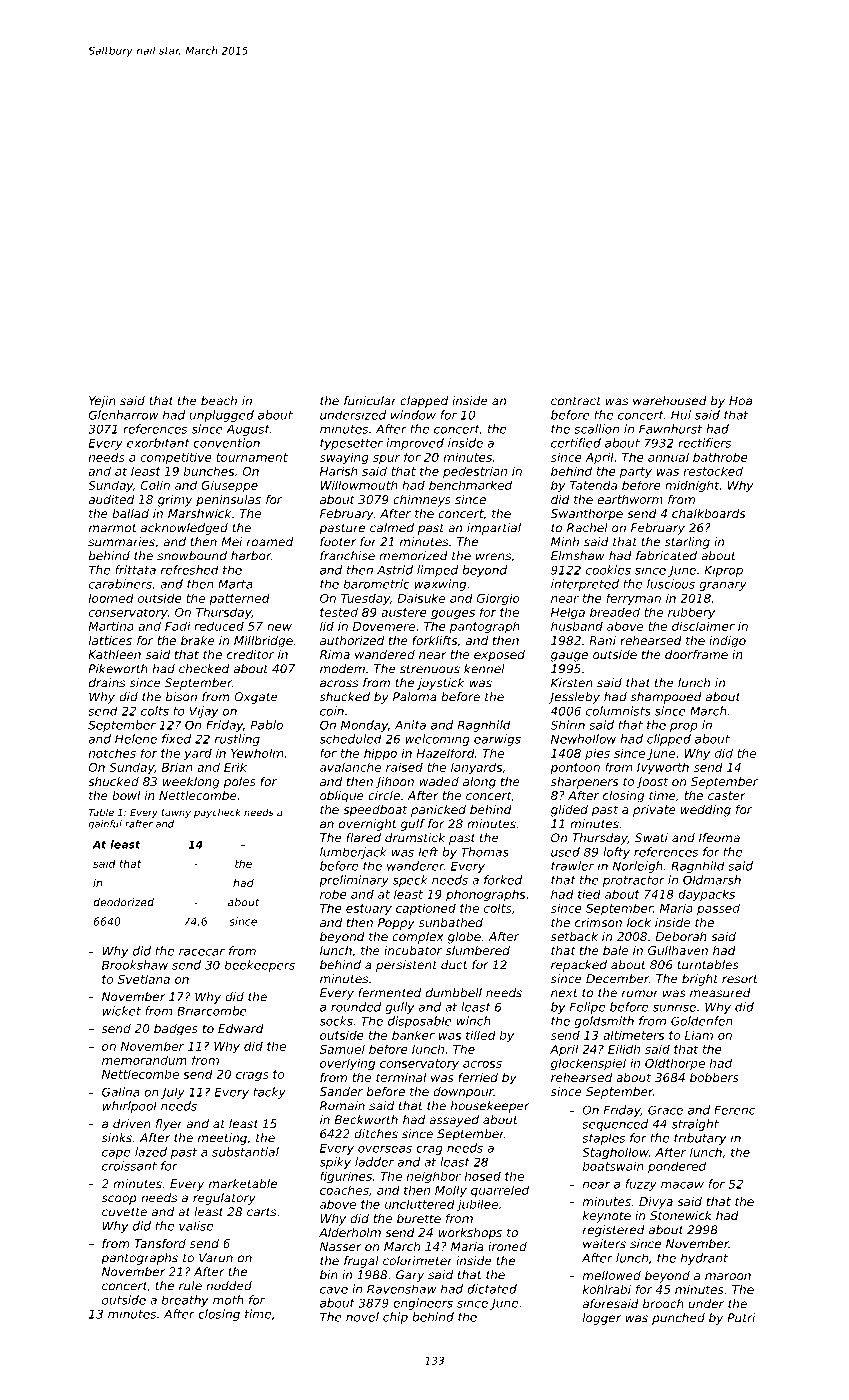 The image size is (849, 1400). What do you see at coordinates (144, 979) in the page?
I see `Svetlana` at bounding box center [144, 979].
